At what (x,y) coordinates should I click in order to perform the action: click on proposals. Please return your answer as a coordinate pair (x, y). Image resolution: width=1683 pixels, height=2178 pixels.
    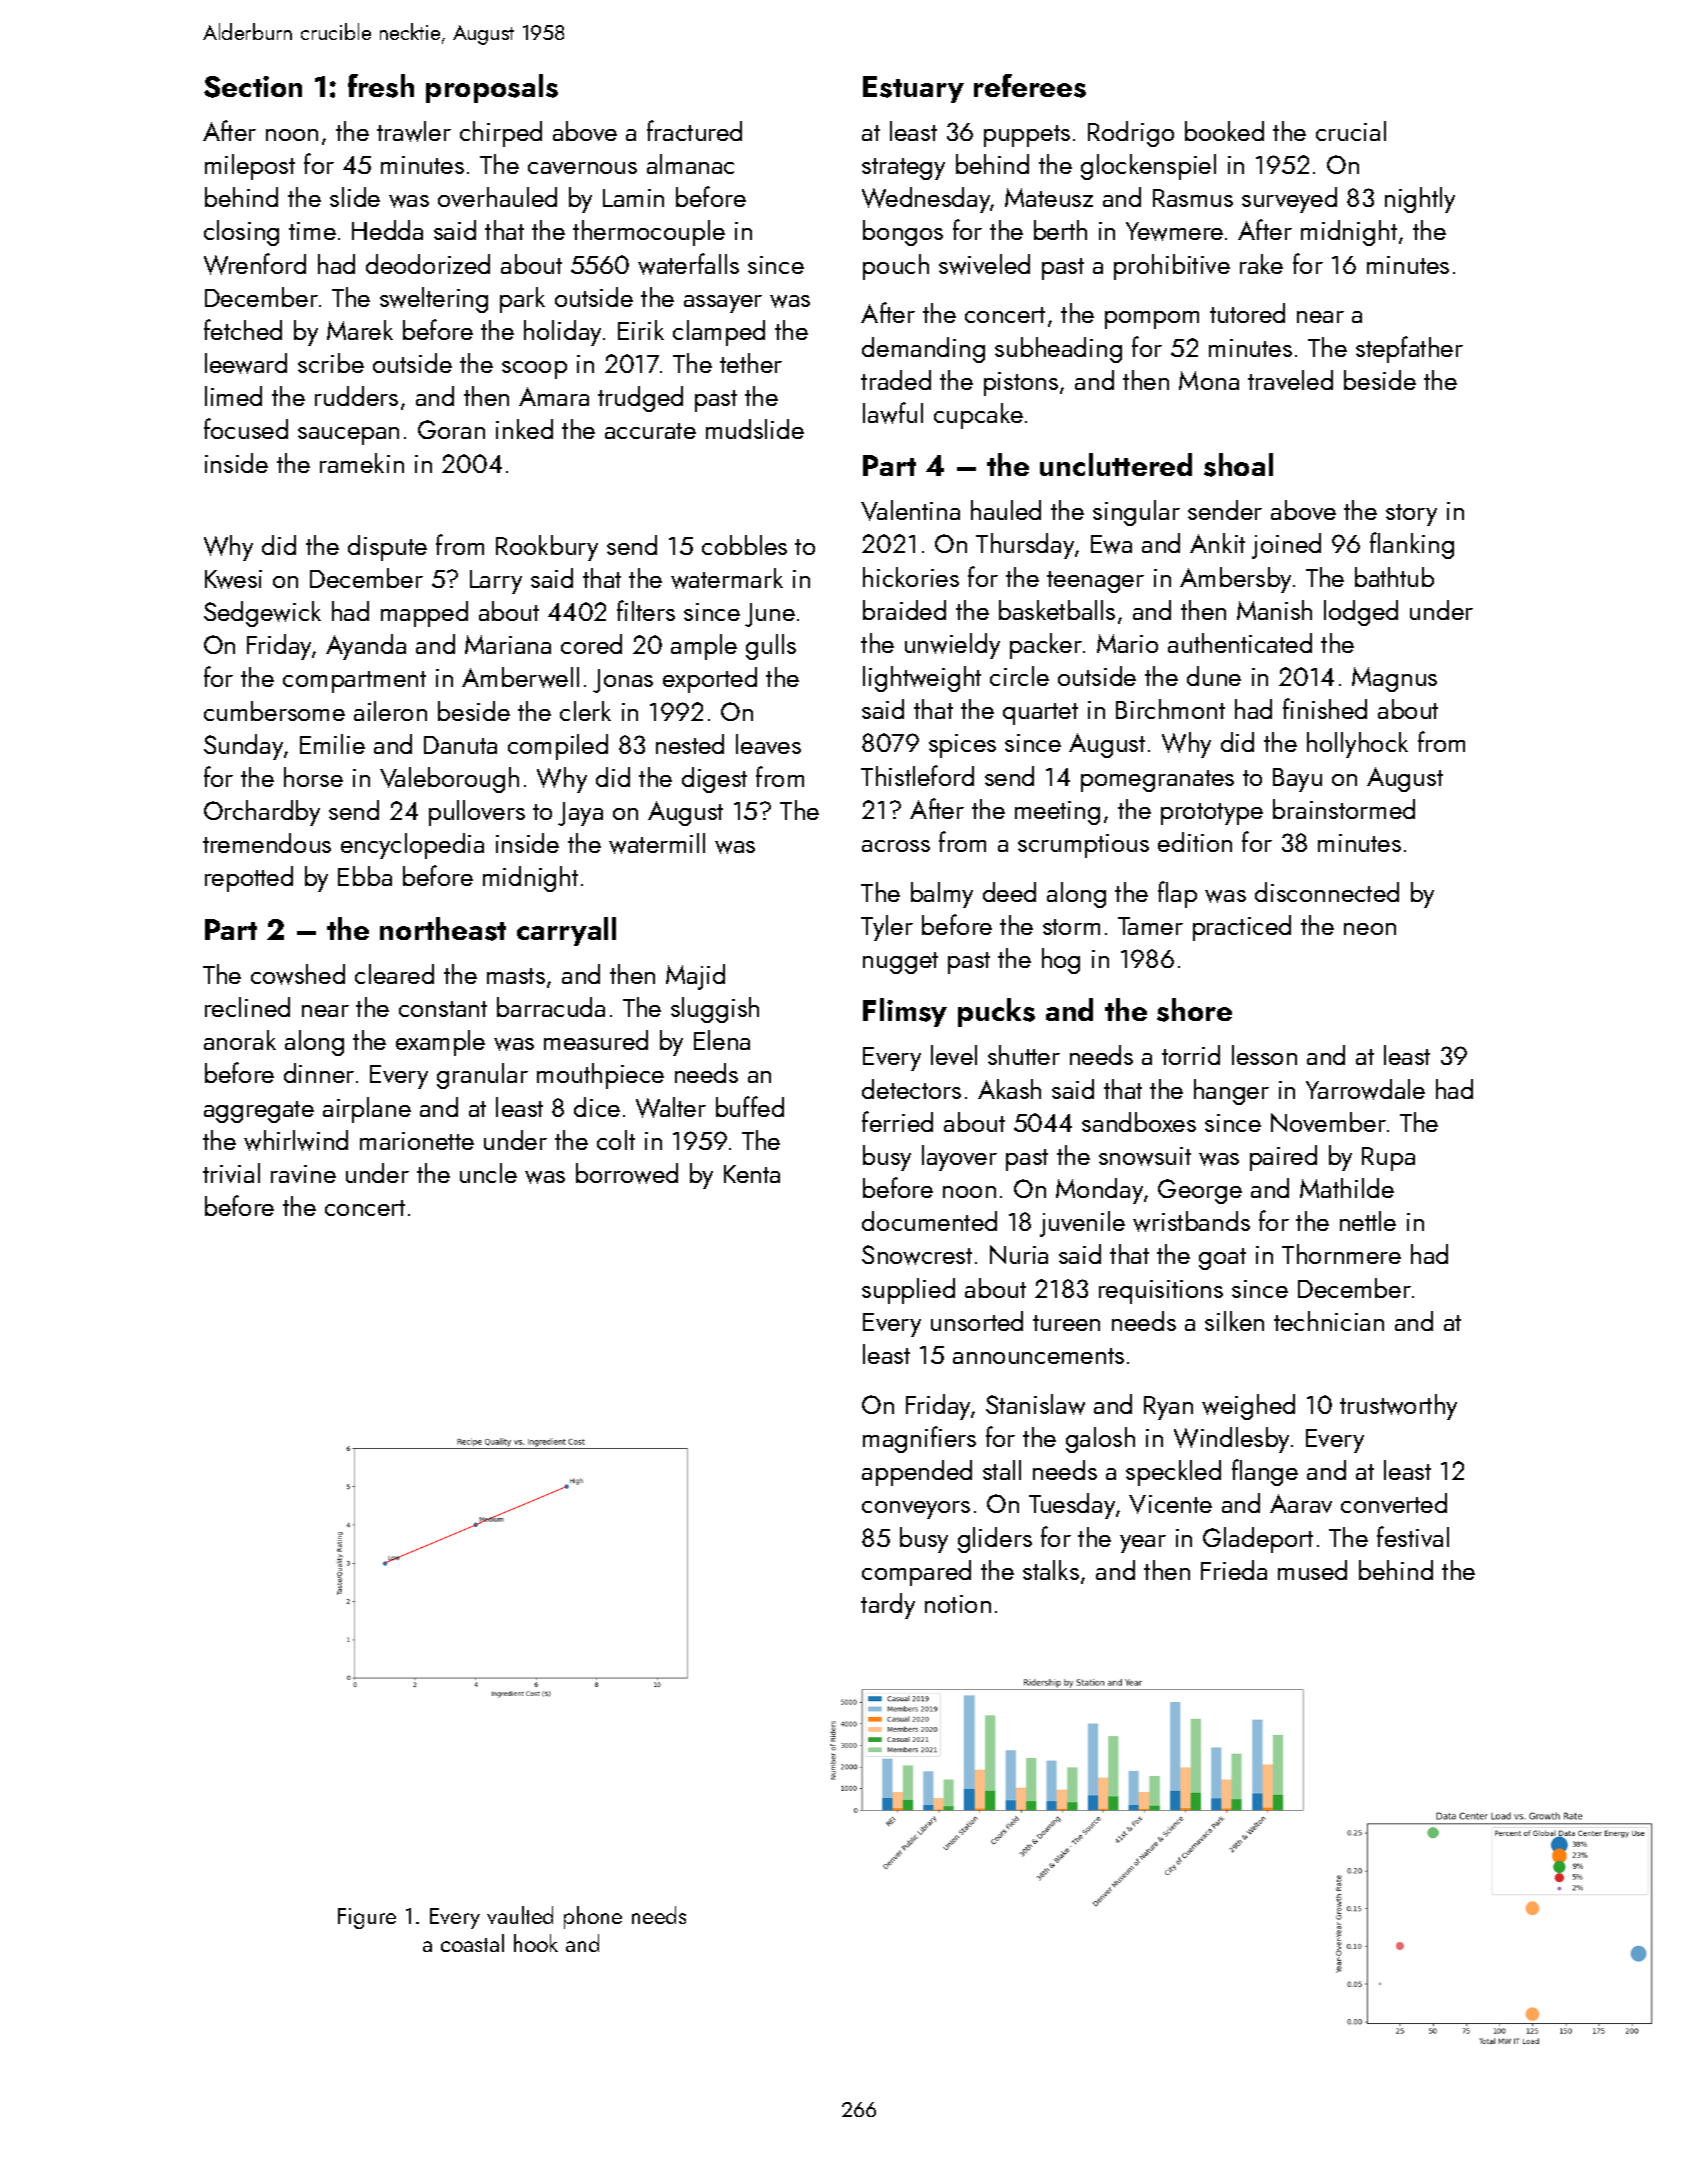
    Looking at the image, I should click on (492, 88).
